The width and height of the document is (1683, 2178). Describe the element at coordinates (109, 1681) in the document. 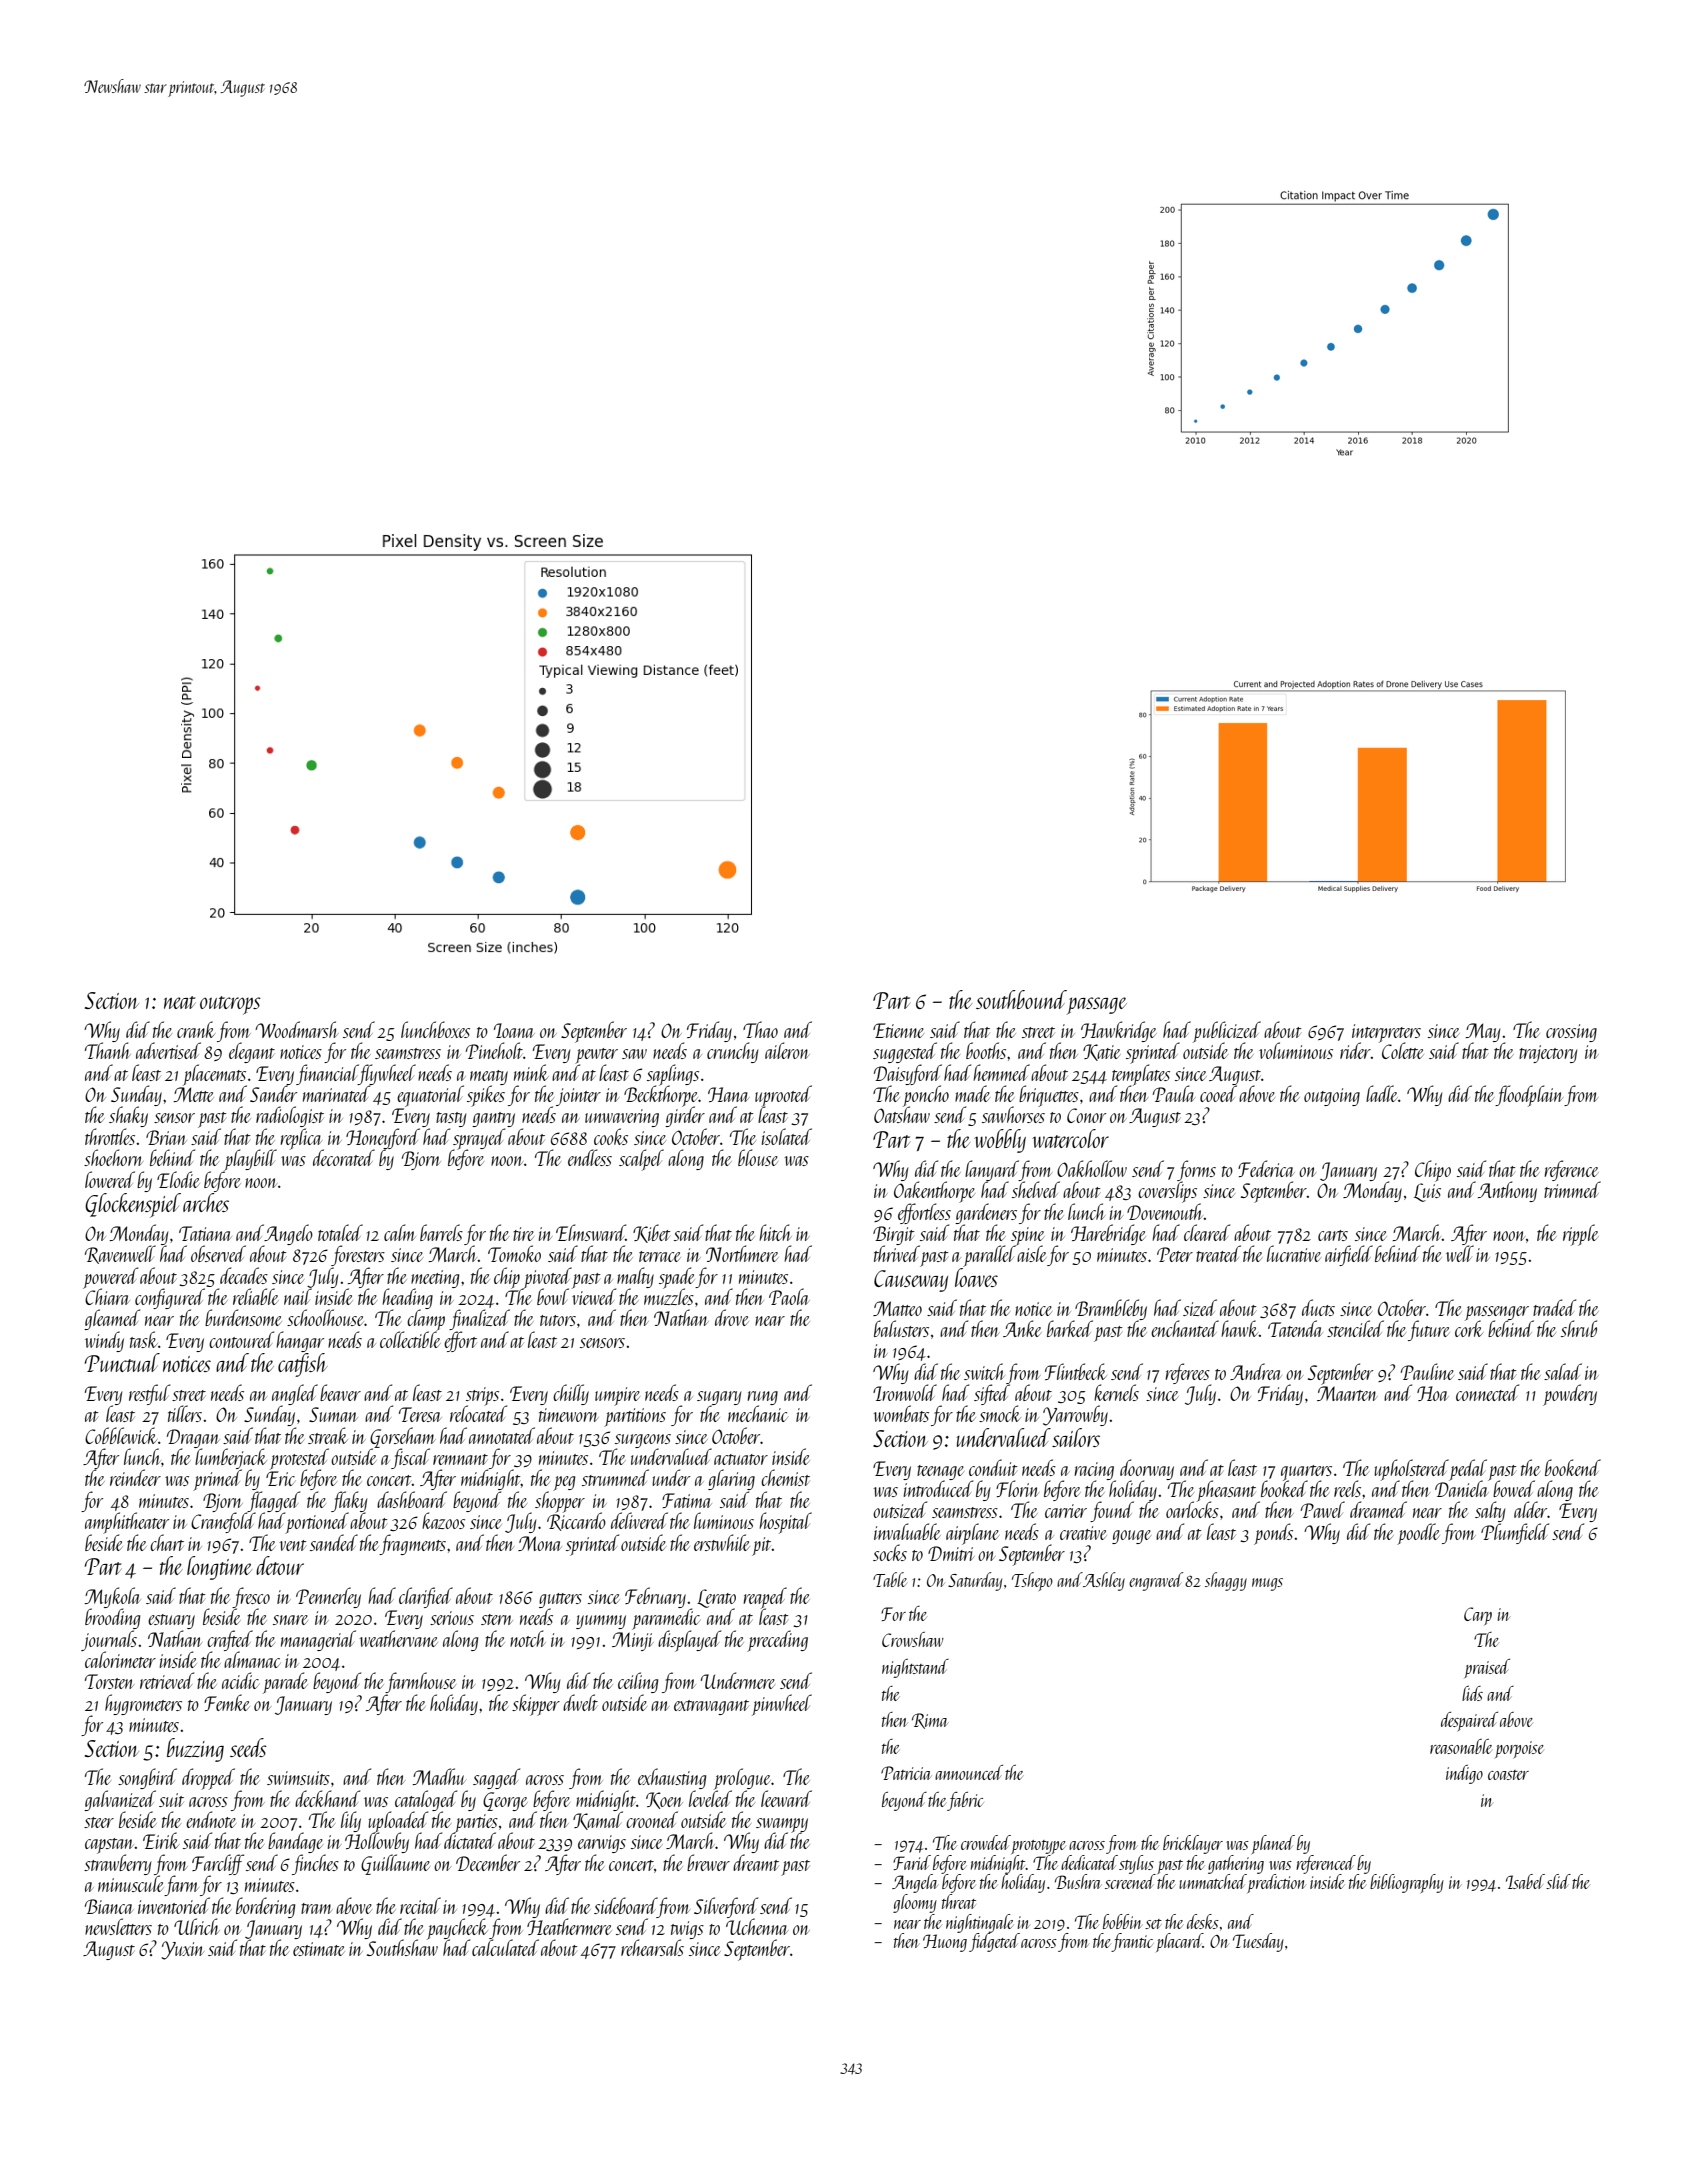

I see `Torsten` at that location.
